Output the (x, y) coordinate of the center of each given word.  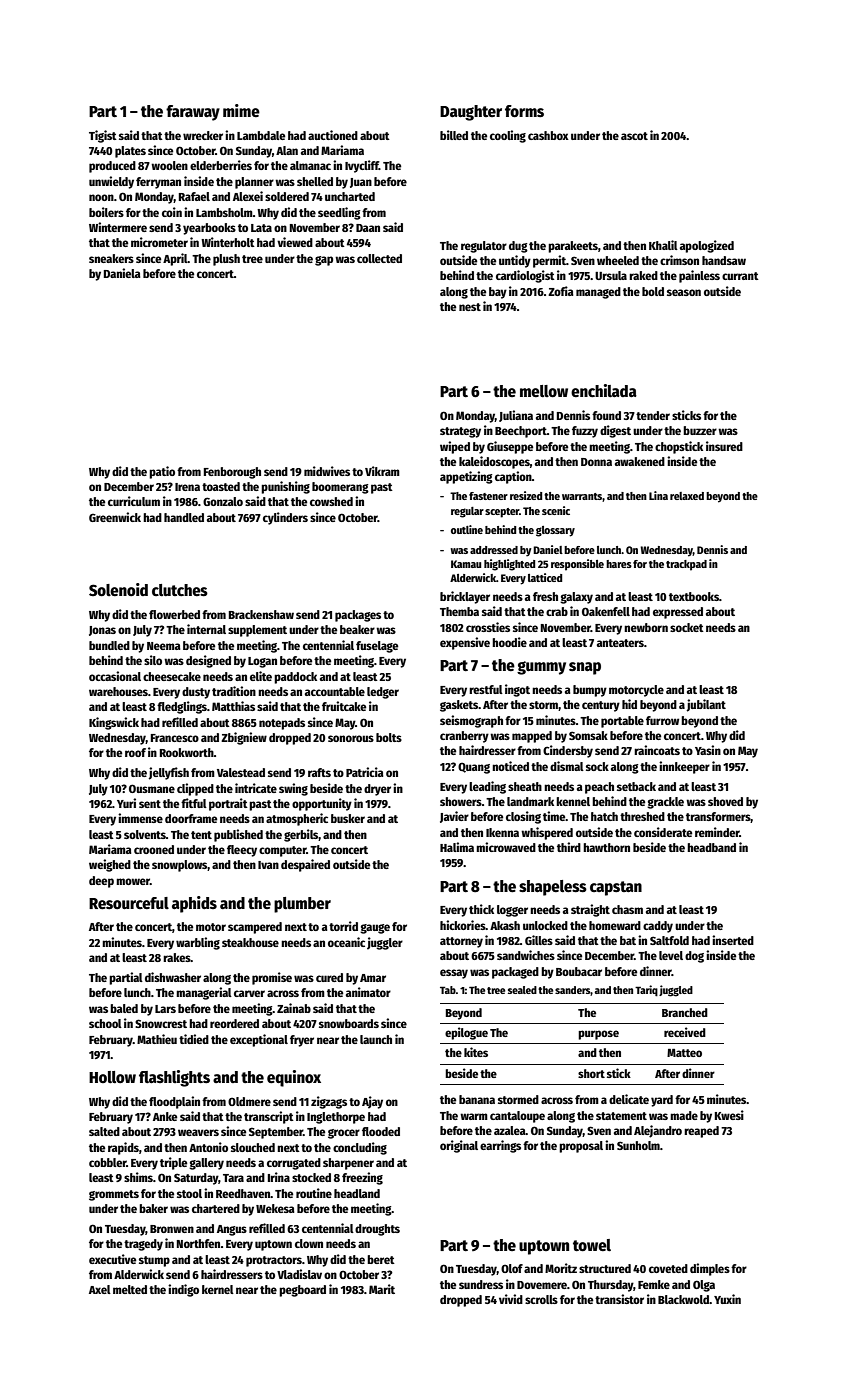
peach (599, 788)
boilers (106, 212)
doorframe (191, 818)
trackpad (686, 565)
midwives (327, 471)
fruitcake (344, 706)
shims (138, 1177)
